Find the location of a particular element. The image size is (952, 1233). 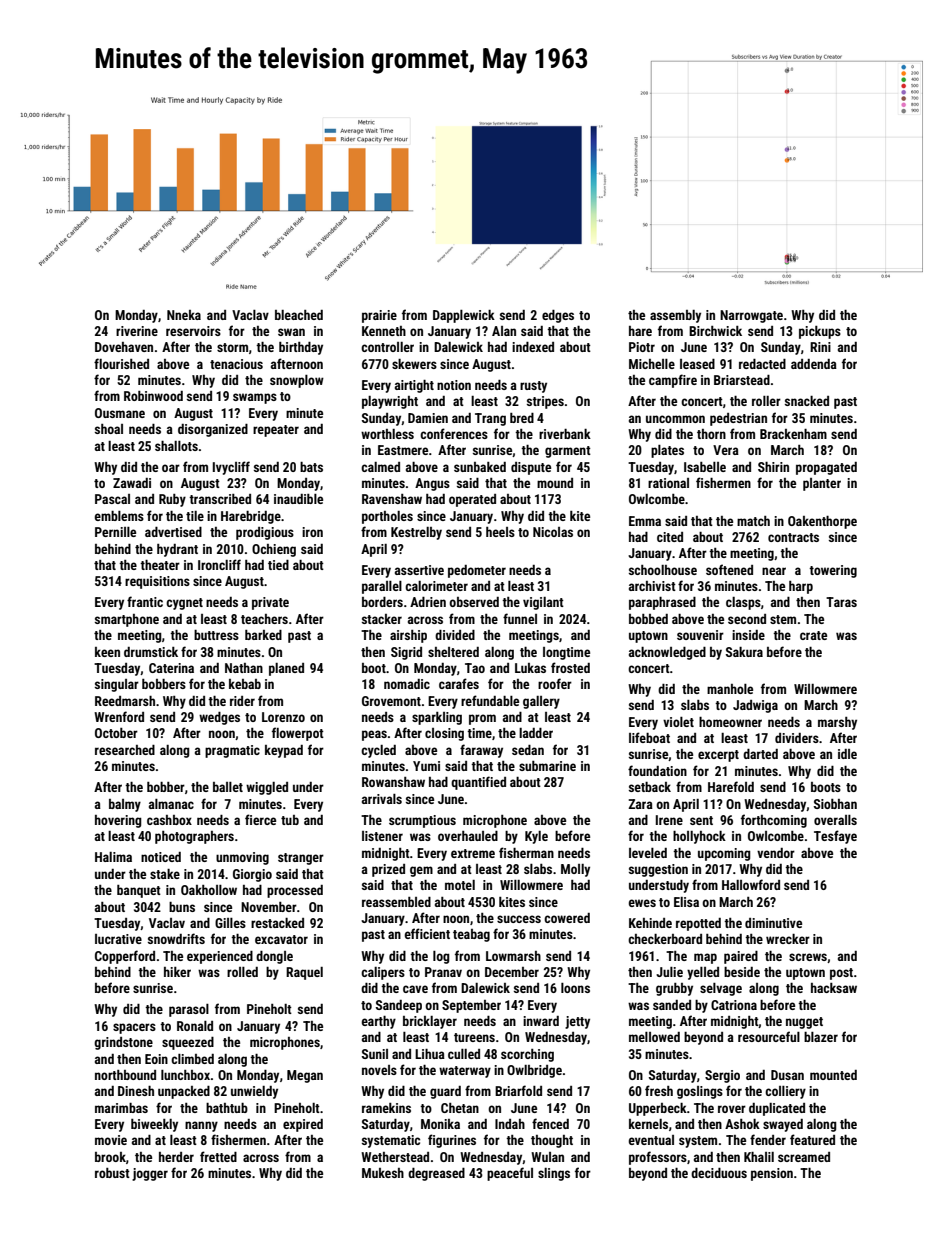

rational is located at coordinates (668, 483).
